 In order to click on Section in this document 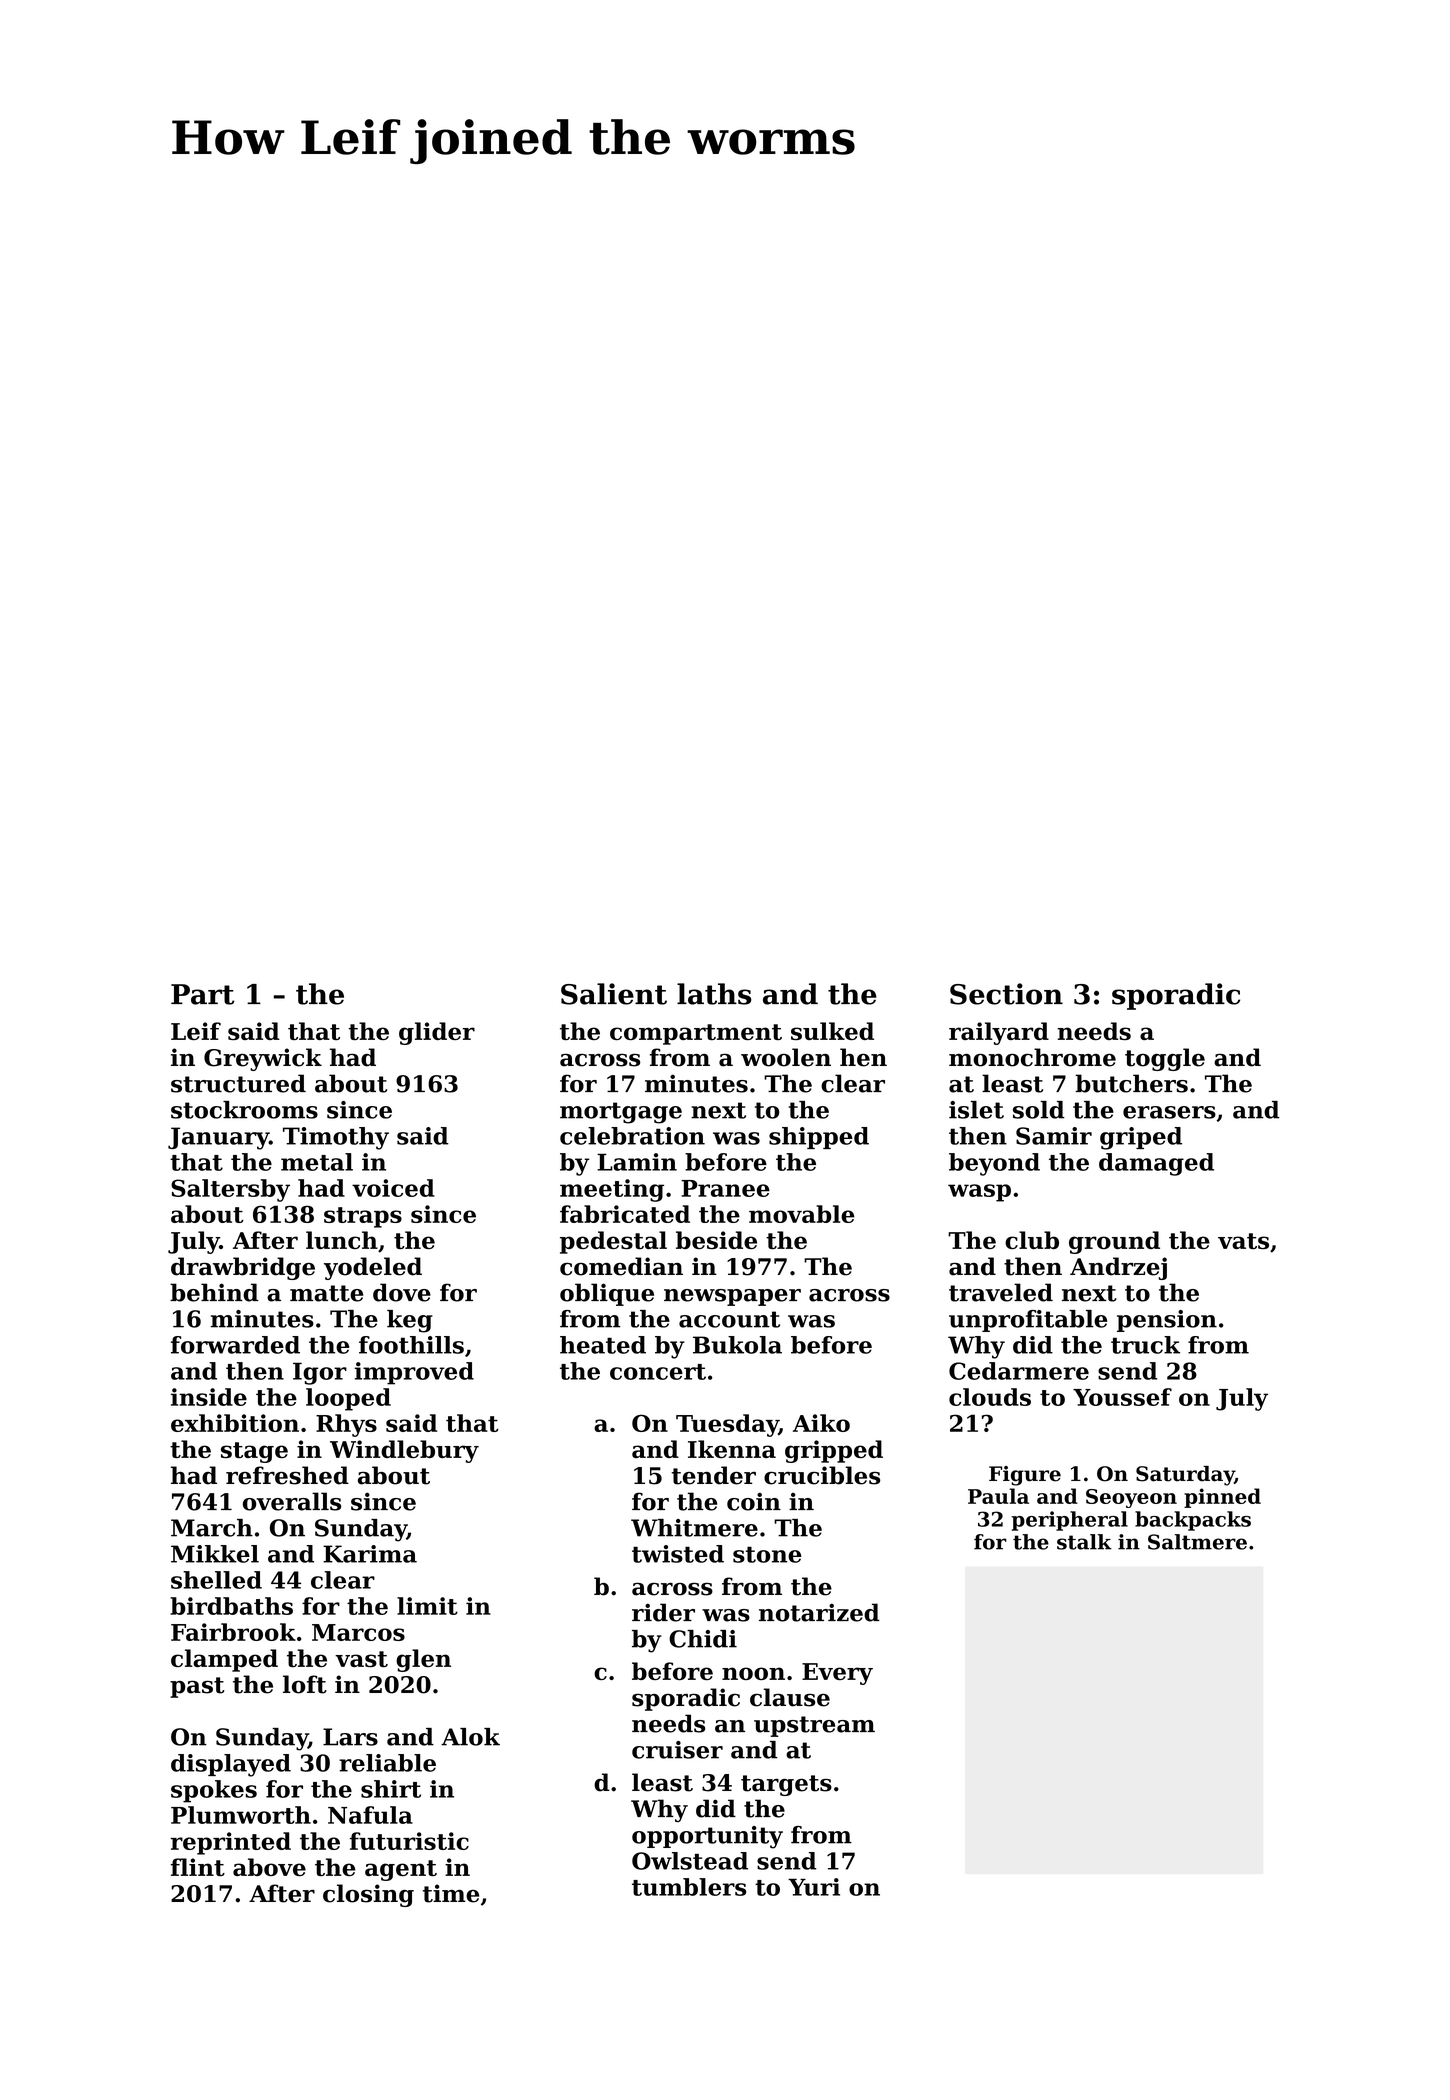, I will do `click(1006, 994)`.
